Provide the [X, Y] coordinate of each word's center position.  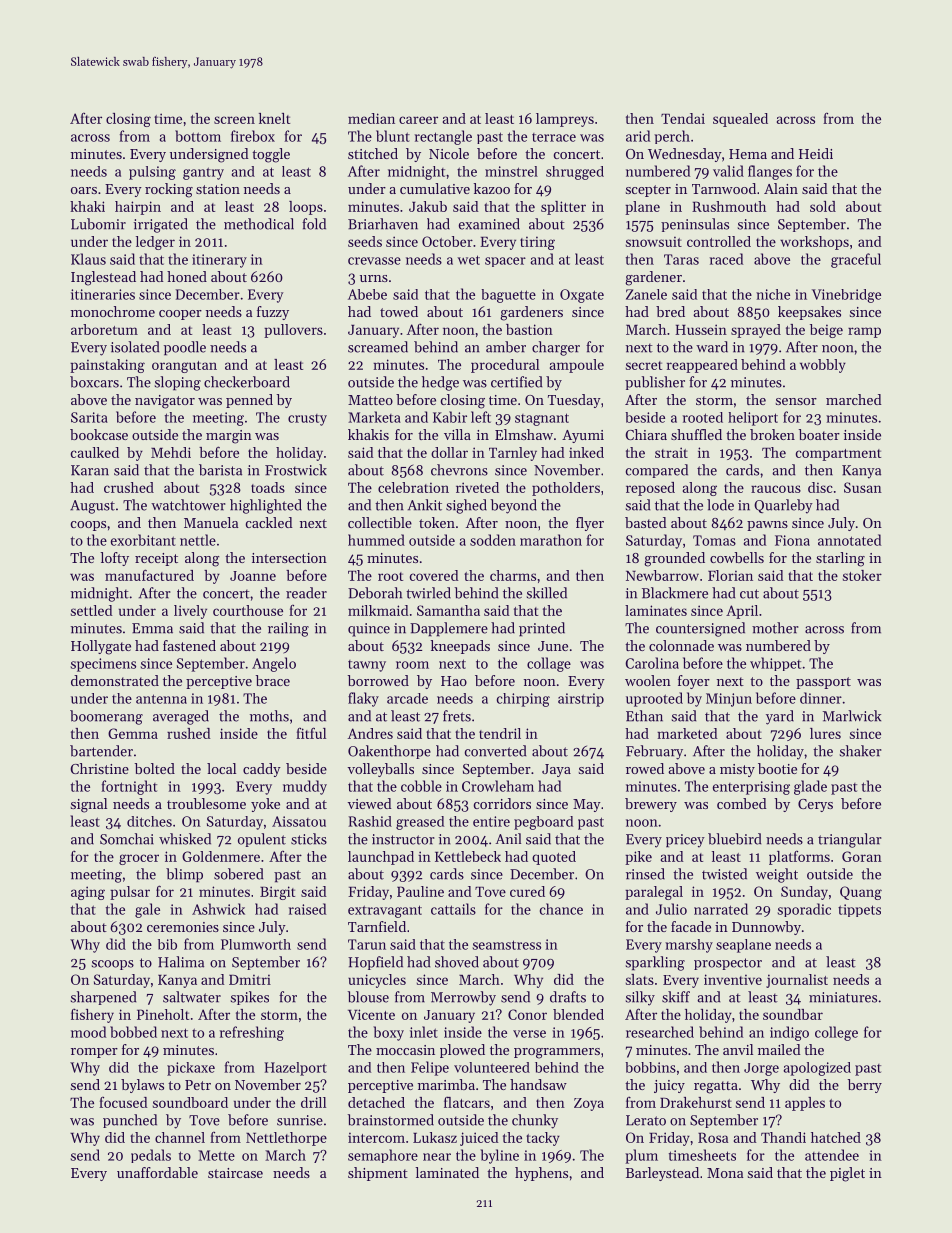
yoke [265, 805]
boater [819, 434]
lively [190, 612]
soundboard [190, 1102]
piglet [847, 1174]
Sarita [89, 417]
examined [489, 224]
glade [810, 787]
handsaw [538, 1084]
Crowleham [498, 786]
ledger [155, 243]
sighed [466, 506]
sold [823, 206]
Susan [863, 487]
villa [457, 434]
